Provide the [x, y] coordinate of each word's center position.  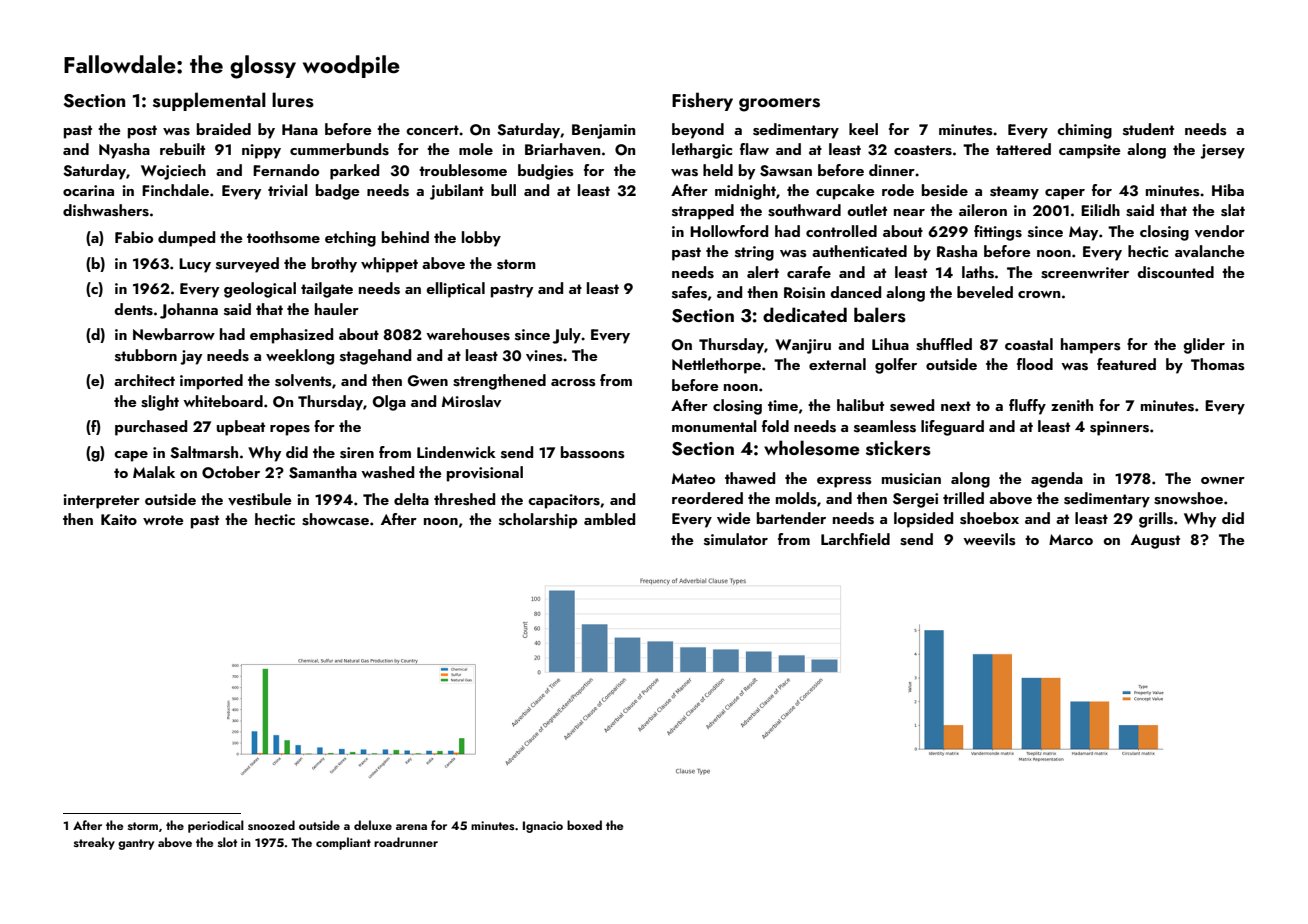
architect [144, 380]
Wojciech [173, 172]
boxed [584, 825]
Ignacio [543, 827]
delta [411, 499]
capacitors [564, 501]
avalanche [1210, 251]
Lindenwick [456, 452]
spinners [1119, 428]
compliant [343, 843]
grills [1156, 520]
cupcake [845, 192]
